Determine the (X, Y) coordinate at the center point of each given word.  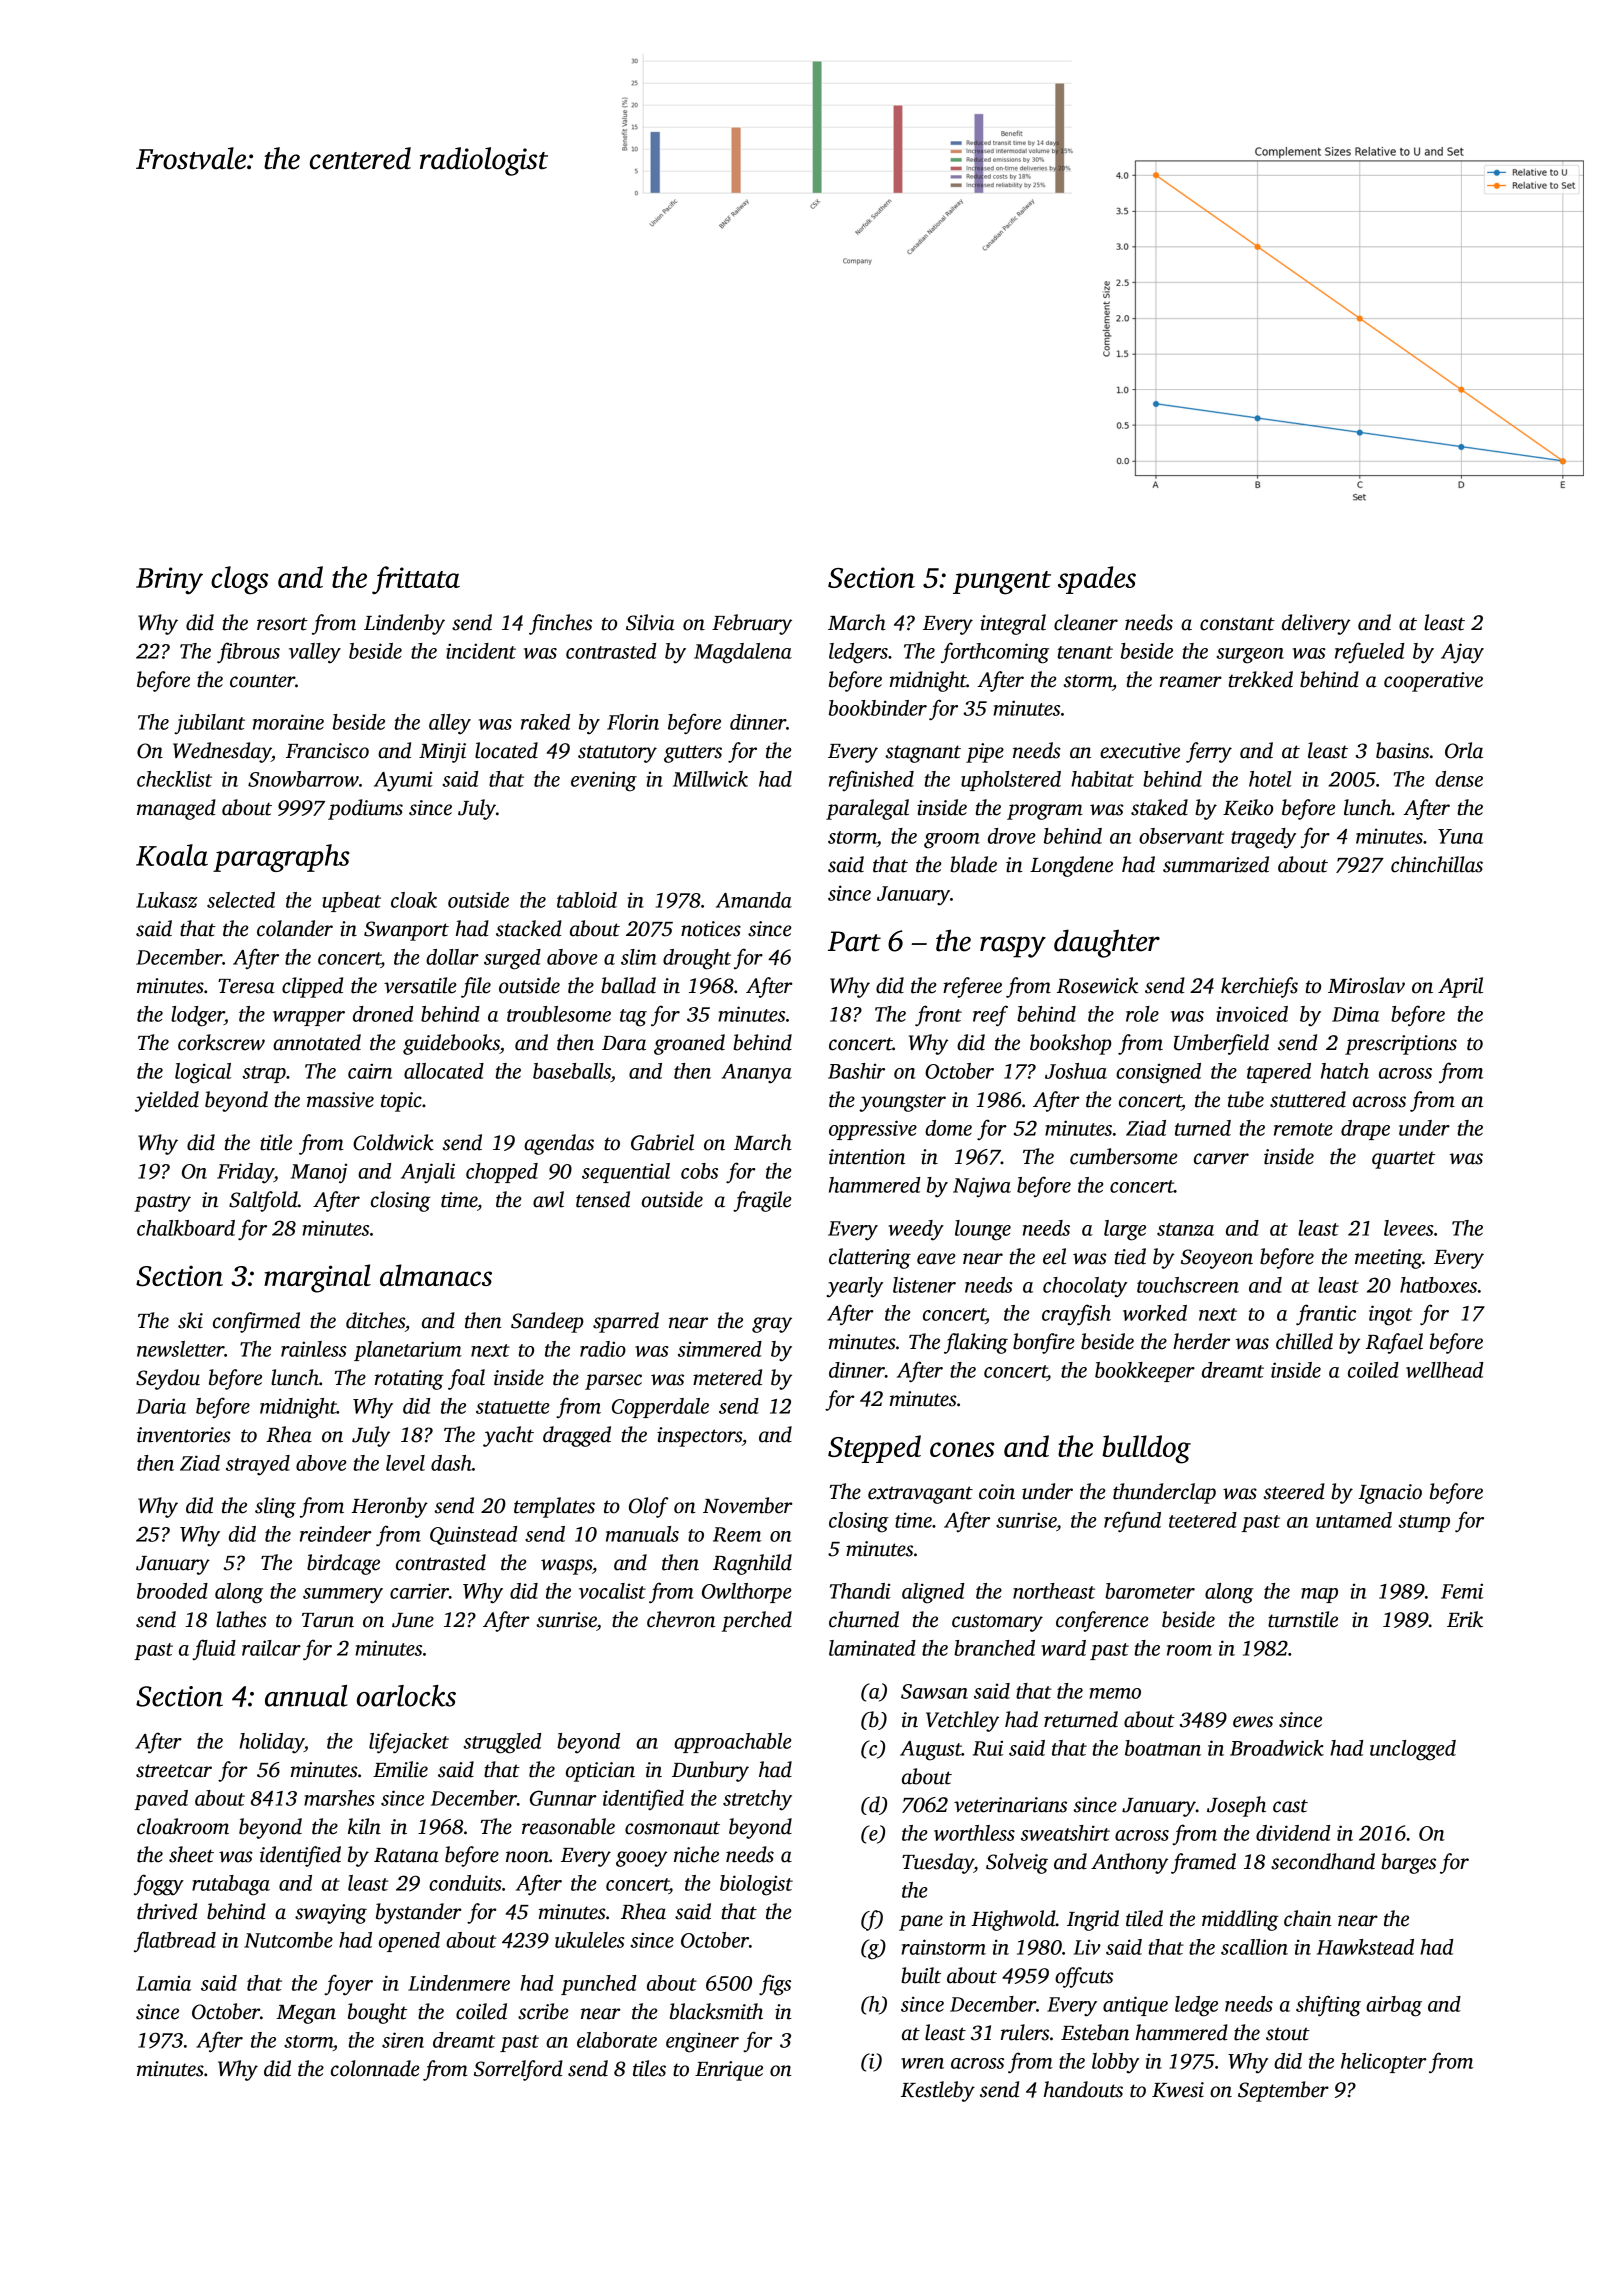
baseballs (572, 1071)
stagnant (923, 754)
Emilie (400, 1769)
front (938, 1016)
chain (1308, 1918)
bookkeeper (1145, 1372)
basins (1402, 750)
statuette (513, 1407)
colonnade (375, 2068)
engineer (702, 2042)
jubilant (209, 724)
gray (772, 1325)
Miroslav (1366, 985)
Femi (1462, 1591)
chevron (681, 1619)
